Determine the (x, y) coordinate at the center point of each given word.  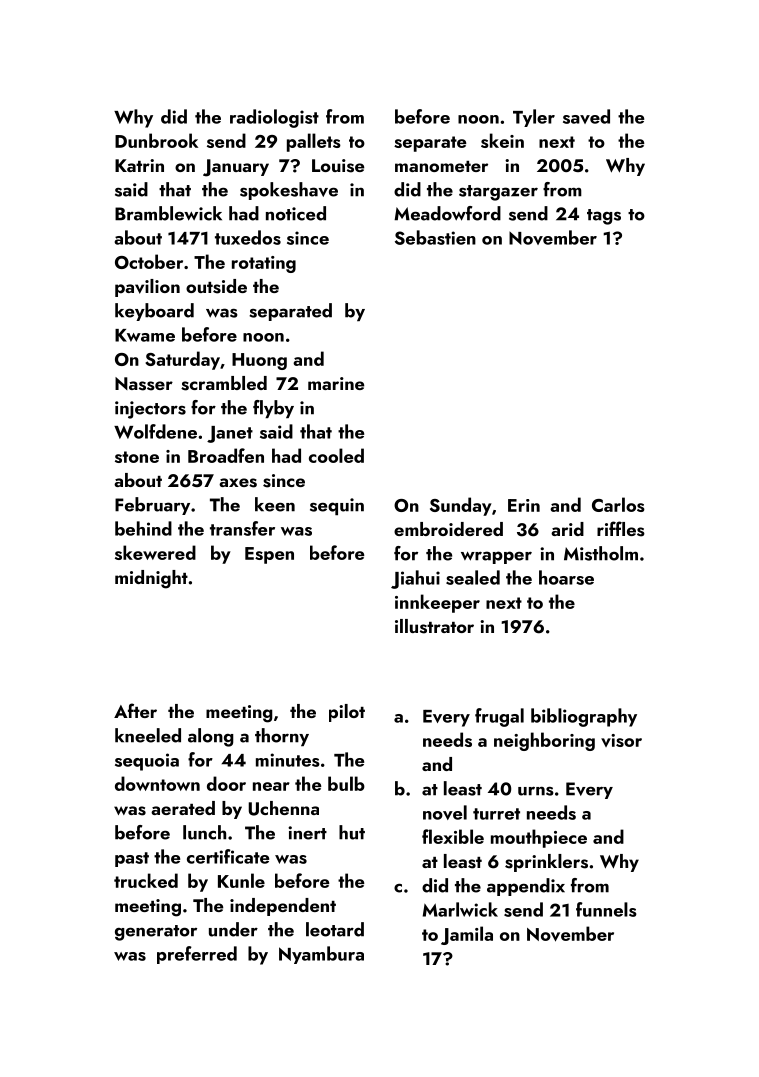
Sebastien (435, 237)
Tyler (534, 118)
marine (336, 383)
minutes (288, 760)
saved (586, 116)
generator (156, 933)
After (135, 710)
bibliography (584, 717)
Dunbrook (156, 140)
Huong (259, 361)
